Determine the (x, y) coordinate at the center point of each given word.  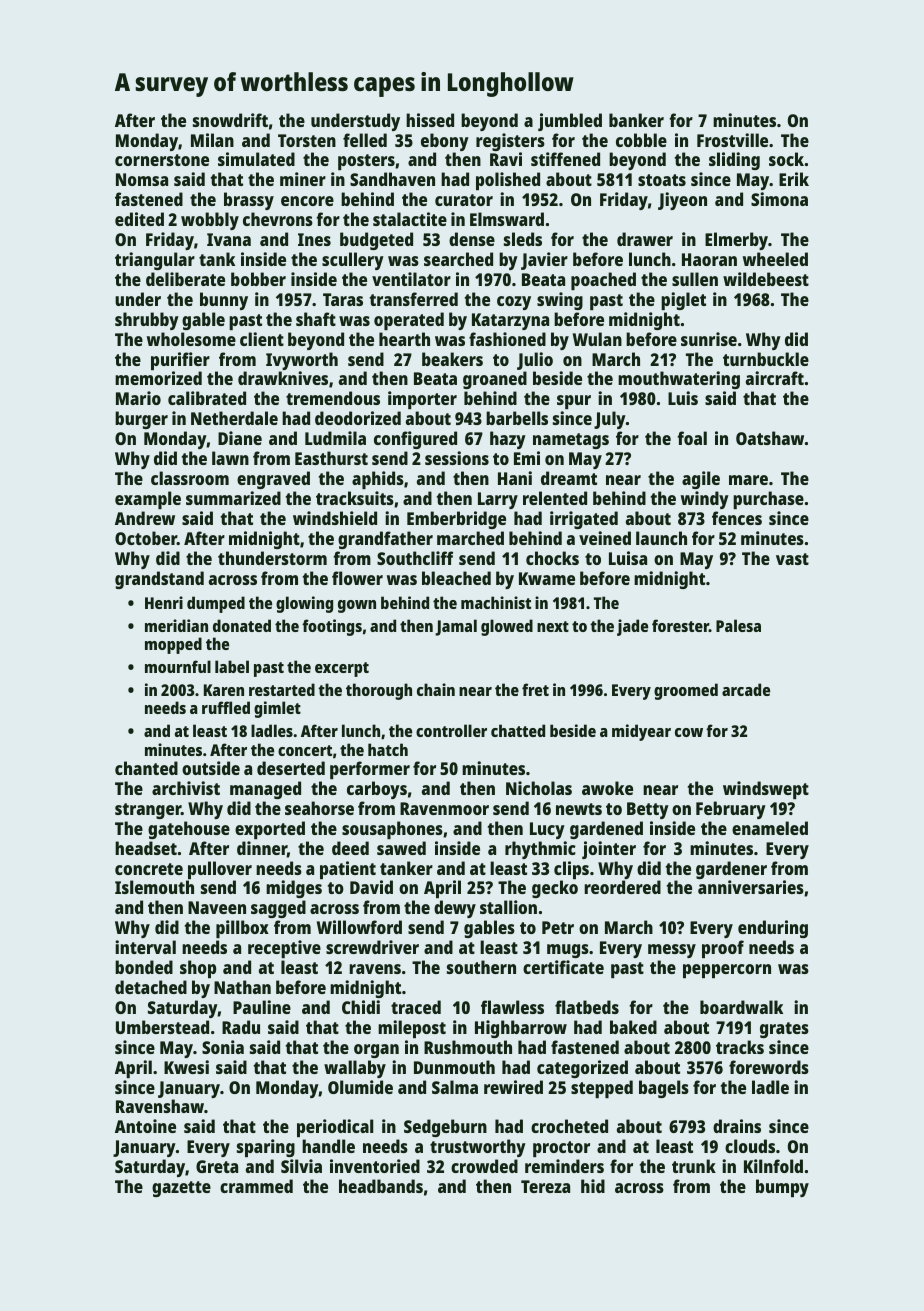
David (371, 887)
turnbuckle (766, 359)
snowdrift (230, 120)
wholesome (191, 339)
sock (786, 159)
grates (784, 1030)
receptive (284, 949)
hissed (430, 120)
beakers (452, 359)
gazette (181, 1189)
